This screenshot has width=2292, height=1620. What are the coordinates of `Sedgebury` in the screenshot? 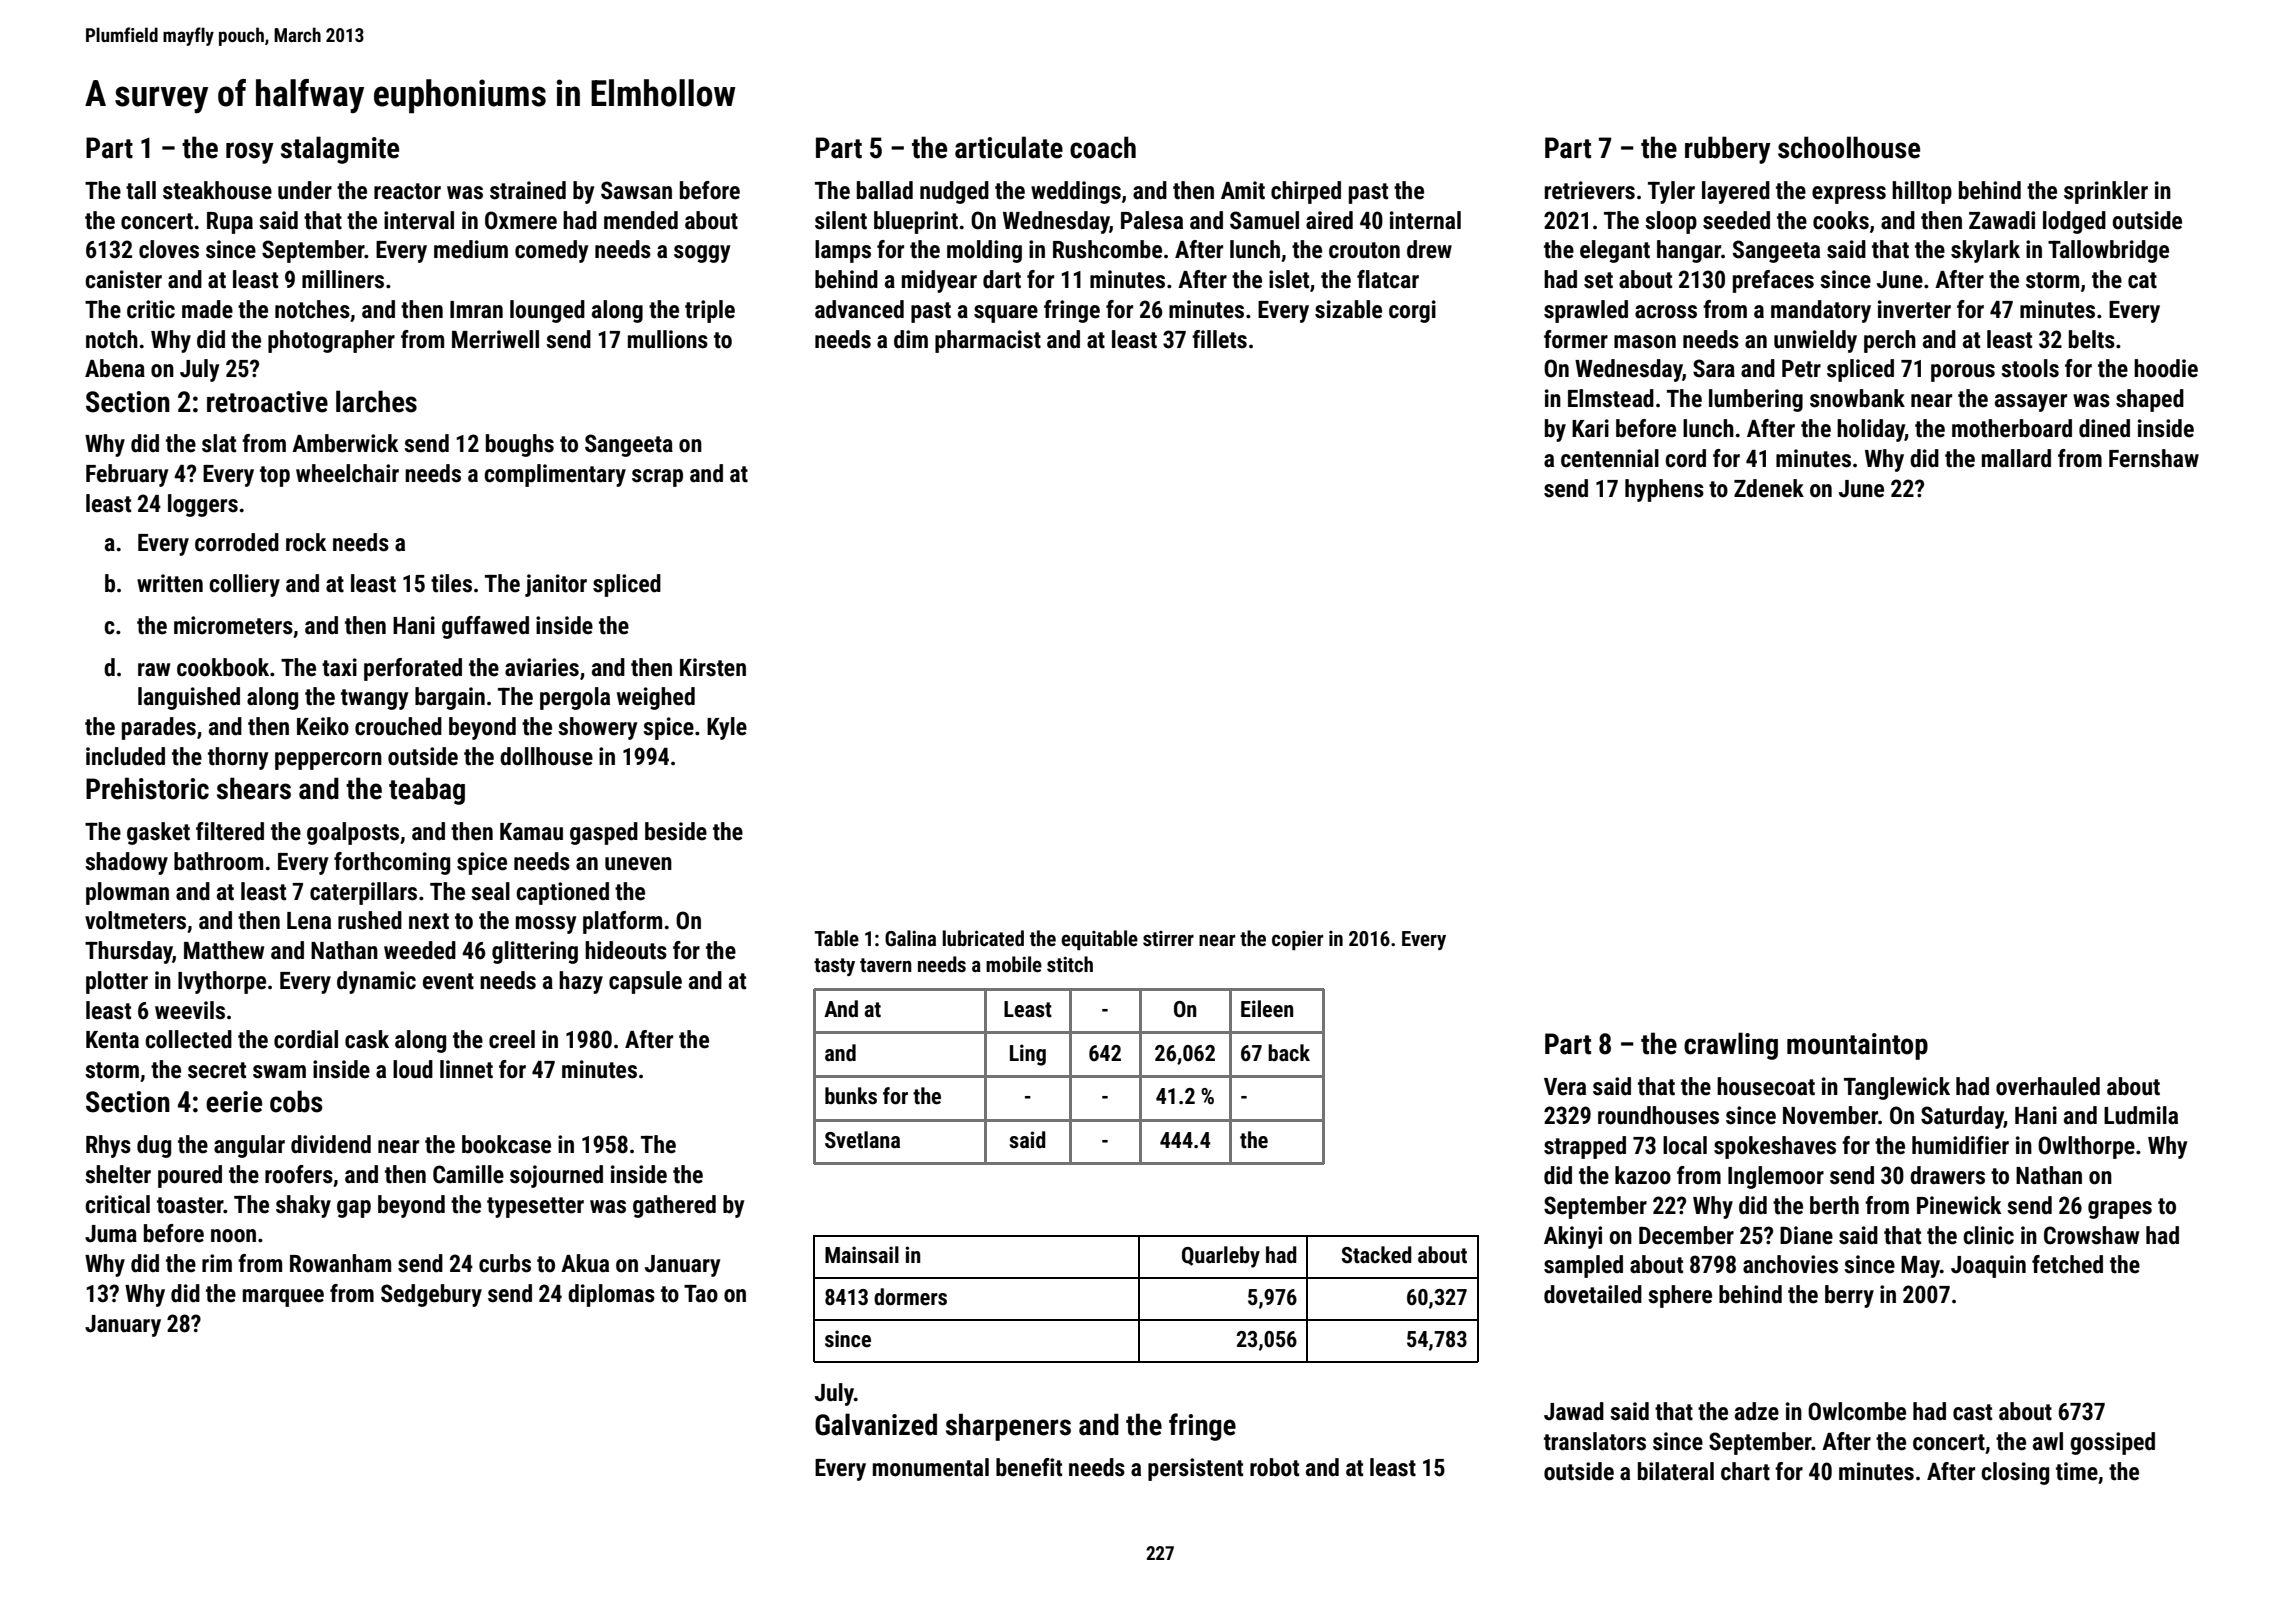 It's located at (431, 1295).
